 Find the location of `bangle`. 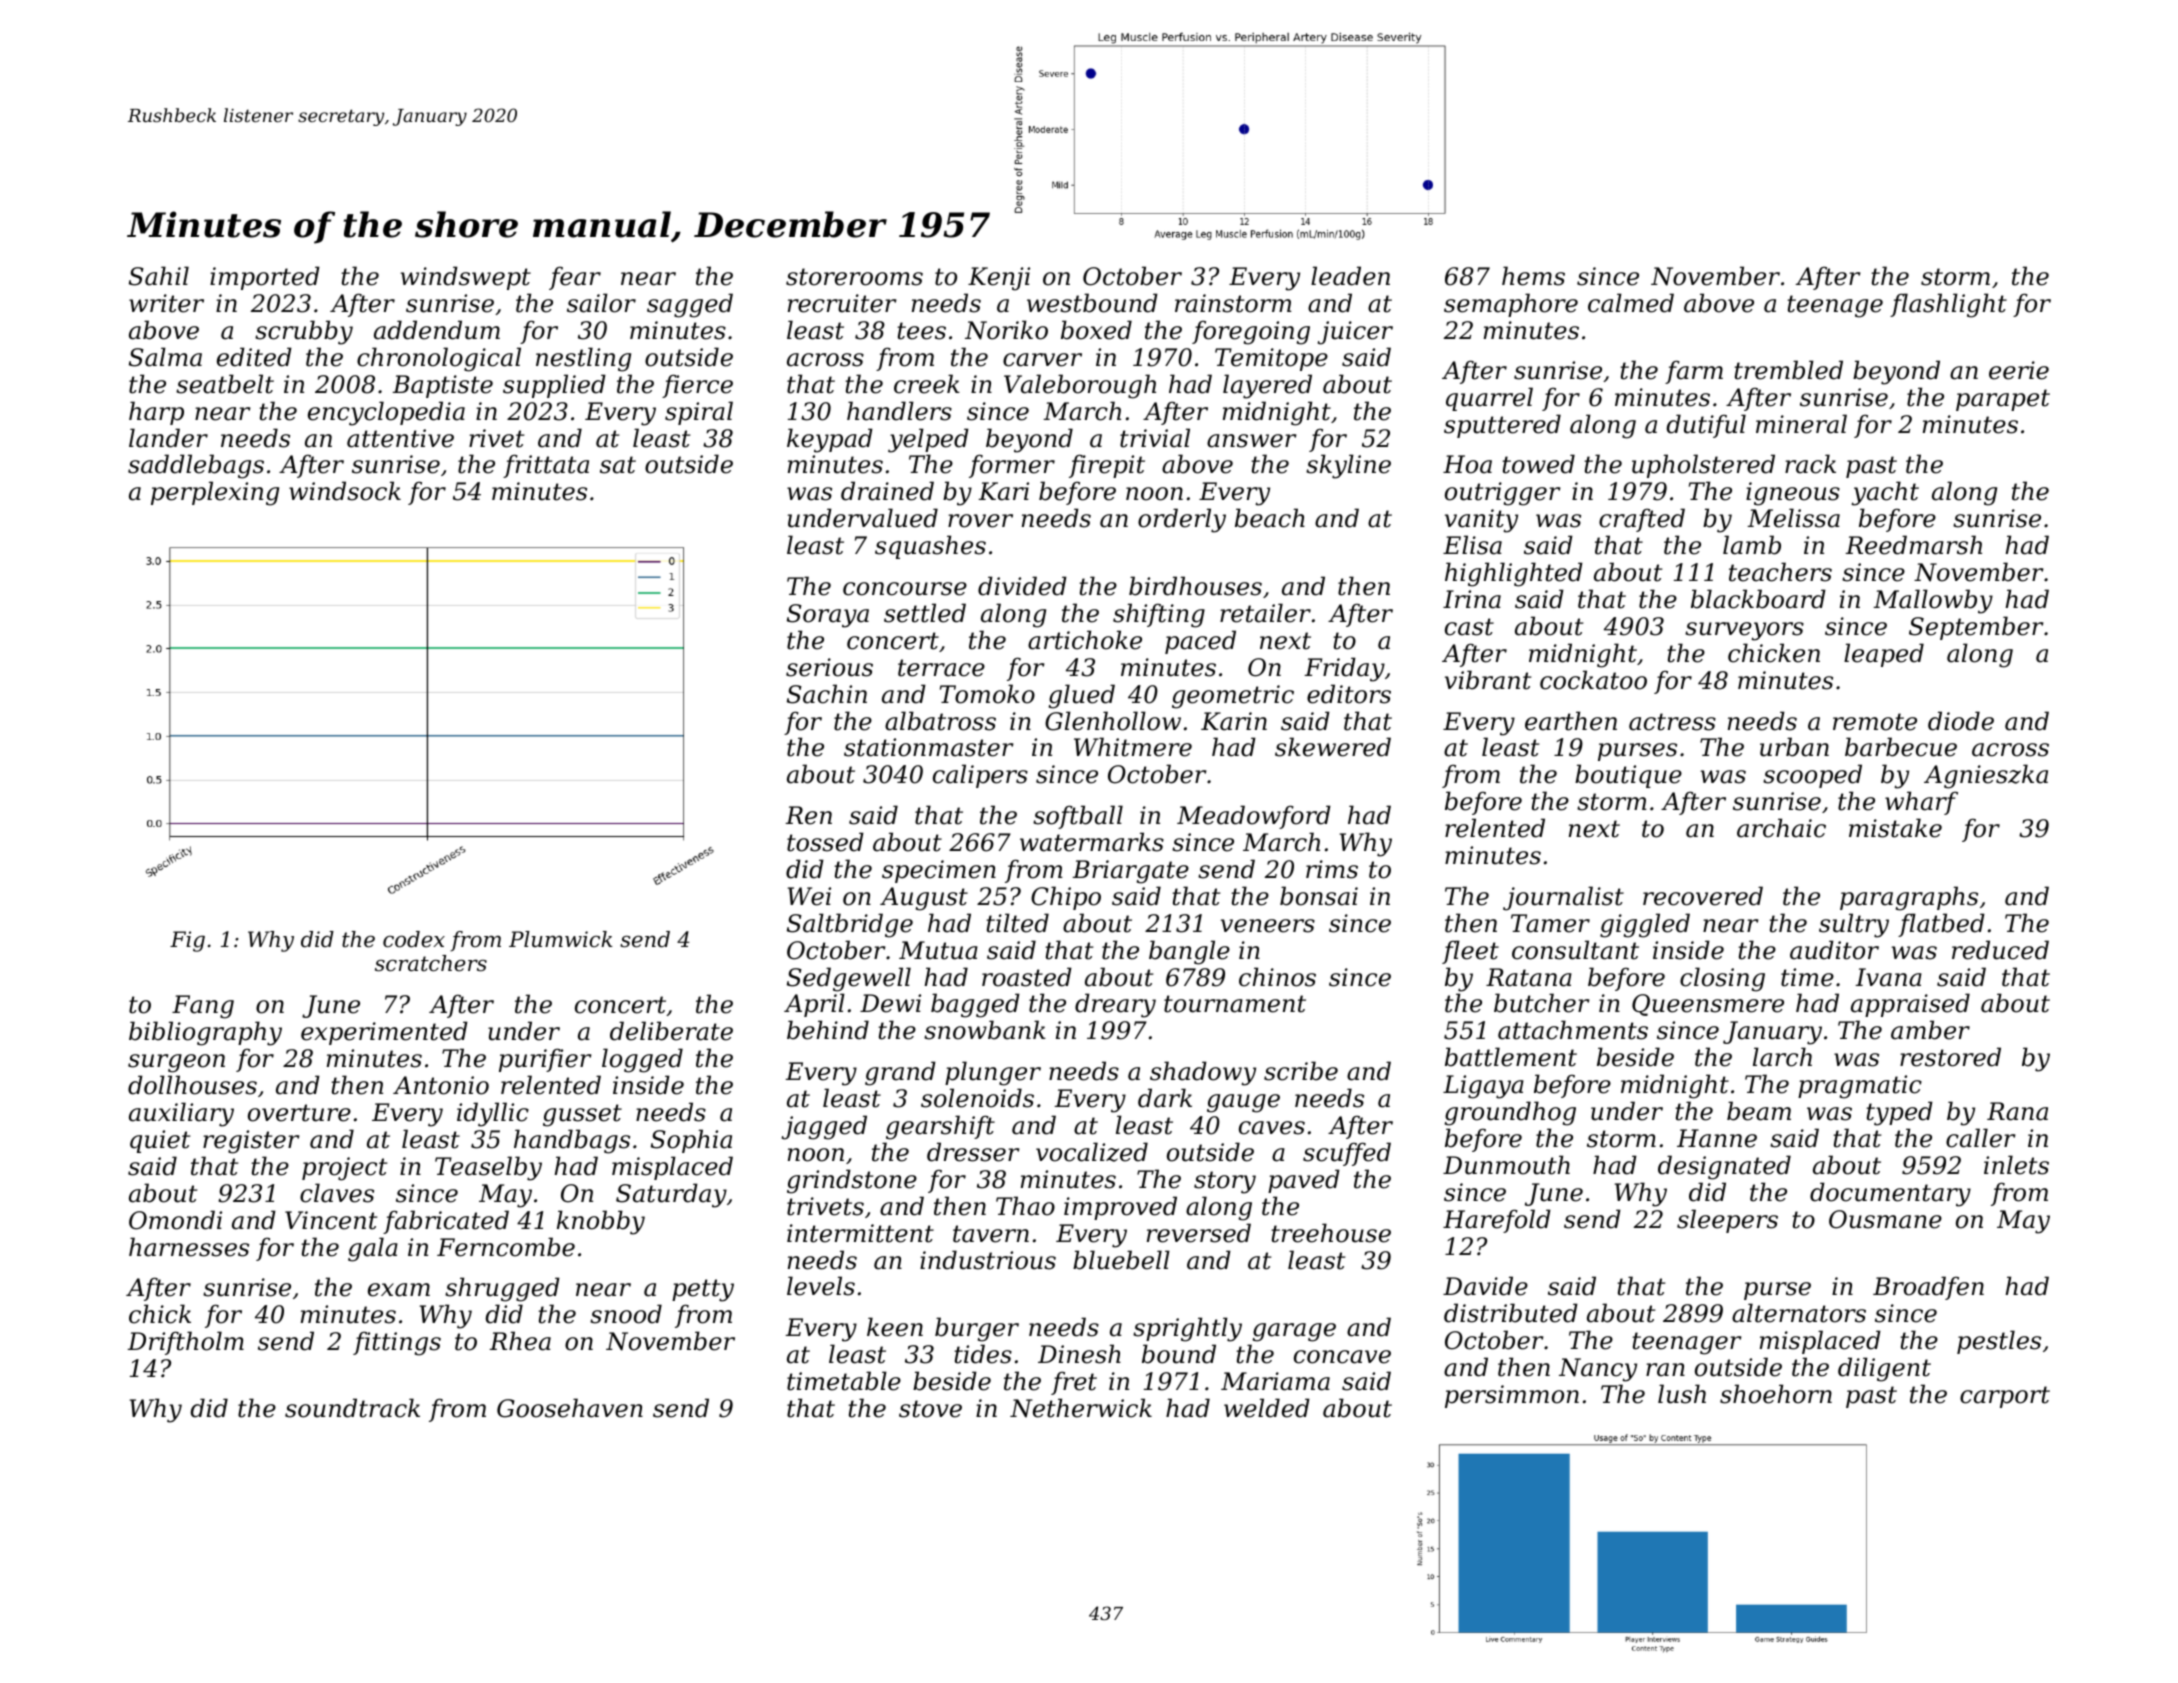

bangle is located at coordinates (1189, 952).
